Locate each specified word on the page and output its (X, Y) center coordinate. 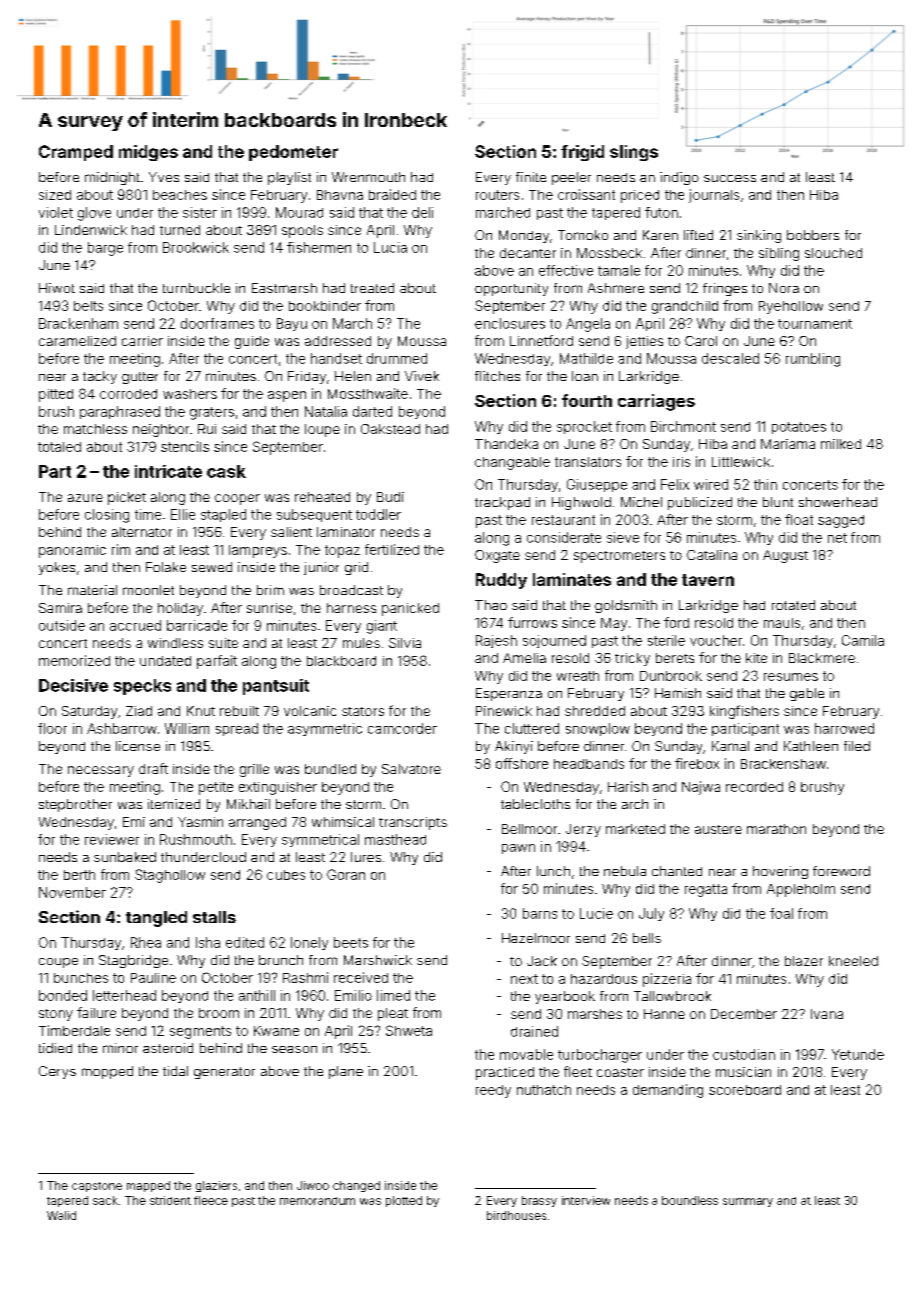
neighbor (161, 430)
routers (497, 195)
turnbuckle (196, 288)
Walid (61, 1215)
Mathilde (586, 358)
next (524, 979)
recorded (754, 787)
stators (363, 711)
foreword (841, 871)
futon (661, 212)
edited (245, 942)
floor (52, 728)
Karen (660, 235)
